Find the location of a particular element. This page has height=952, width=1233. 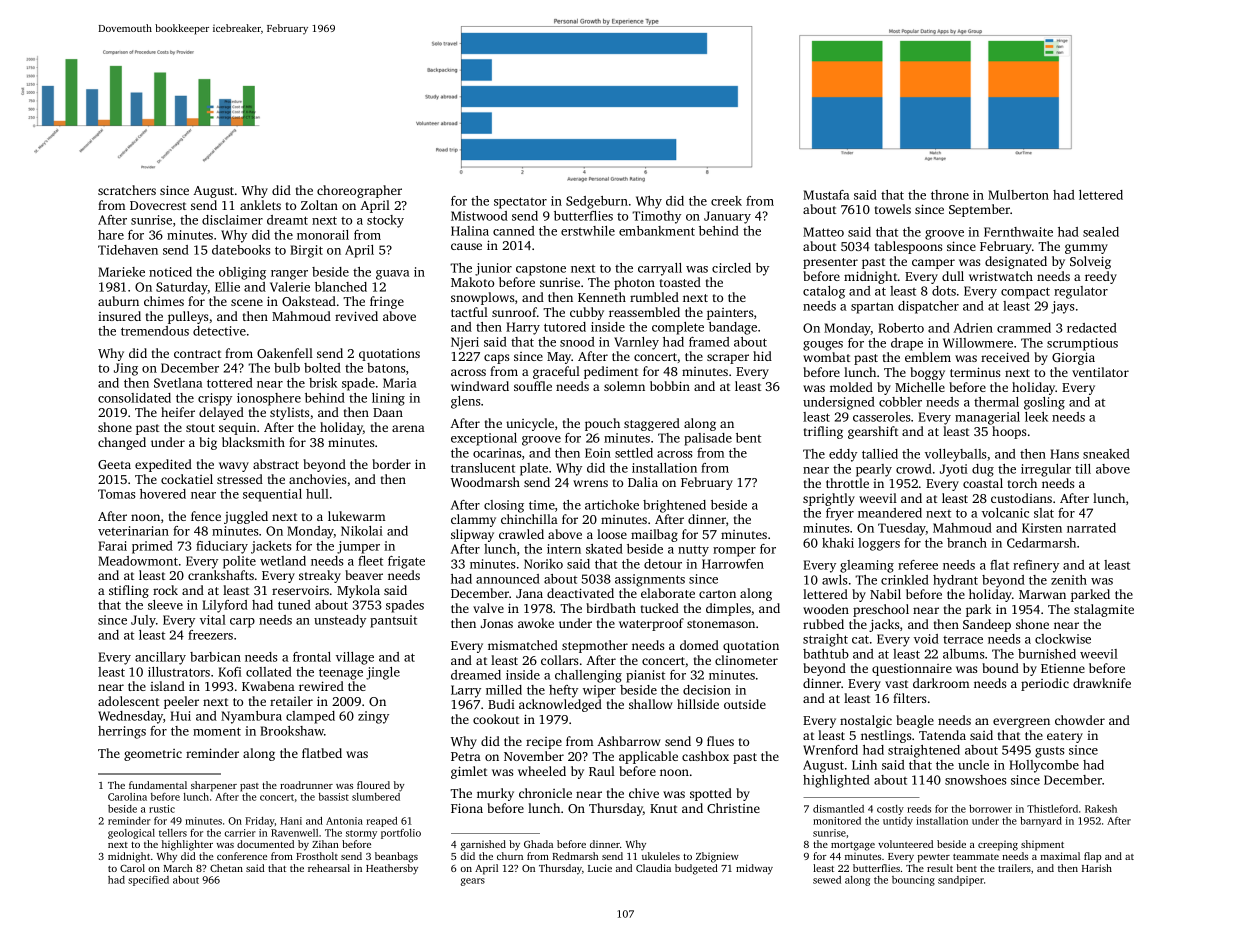

Heathersby is located at coordinates (392, 869).
